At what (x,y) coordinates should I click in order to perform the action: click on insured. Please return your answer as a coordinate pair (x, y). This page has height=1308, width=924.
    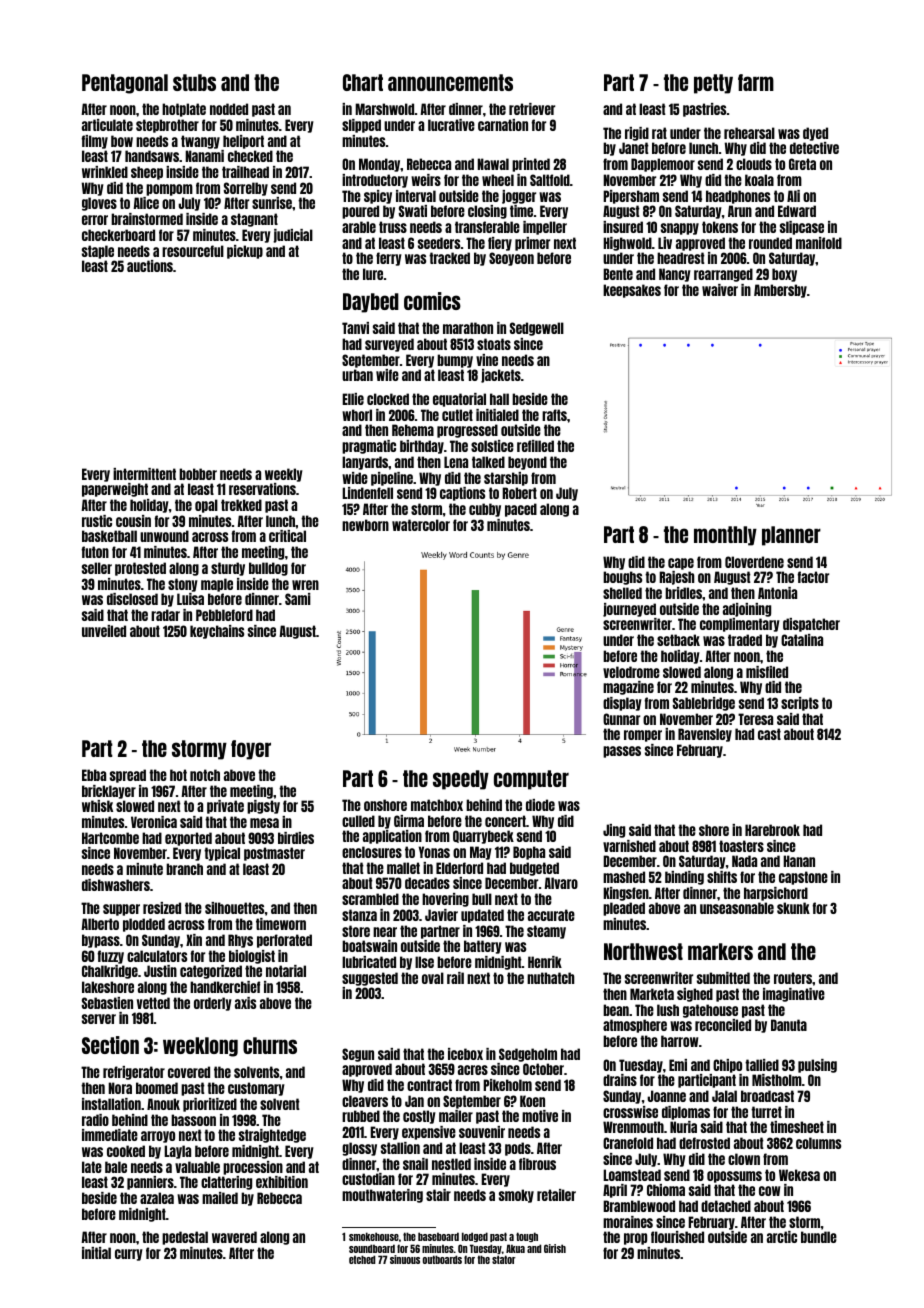
    Looking at the image, I should click on (623, 227).
